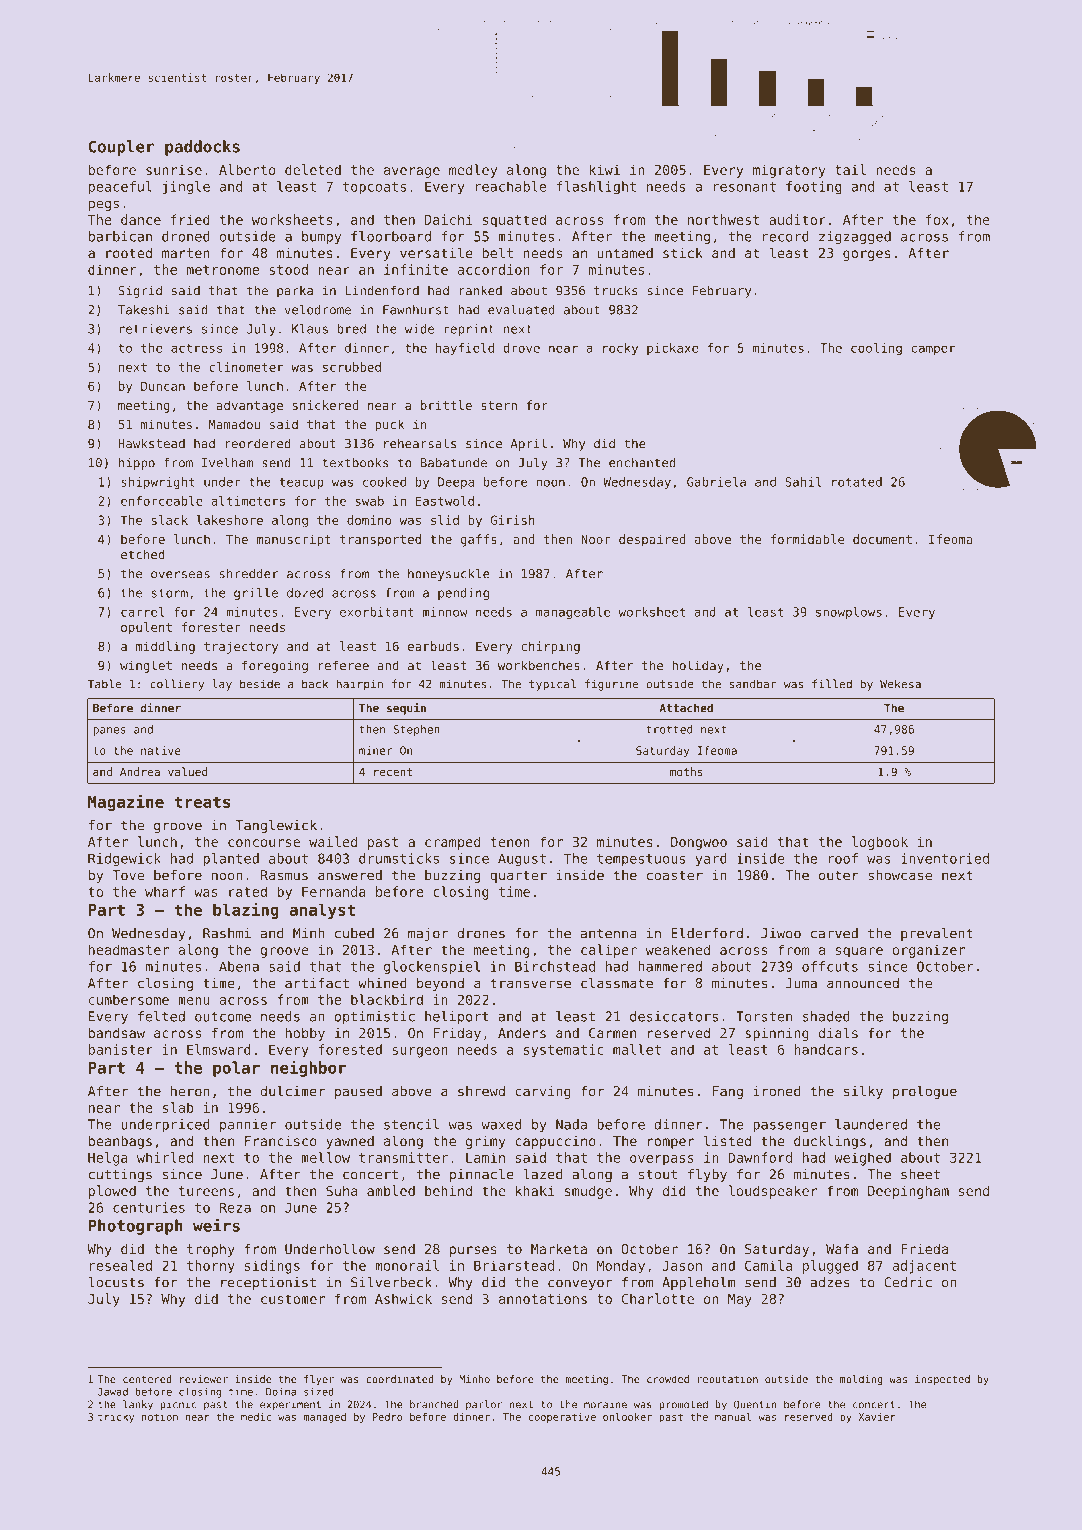  I want to click on migratory, so click(789, 171).
